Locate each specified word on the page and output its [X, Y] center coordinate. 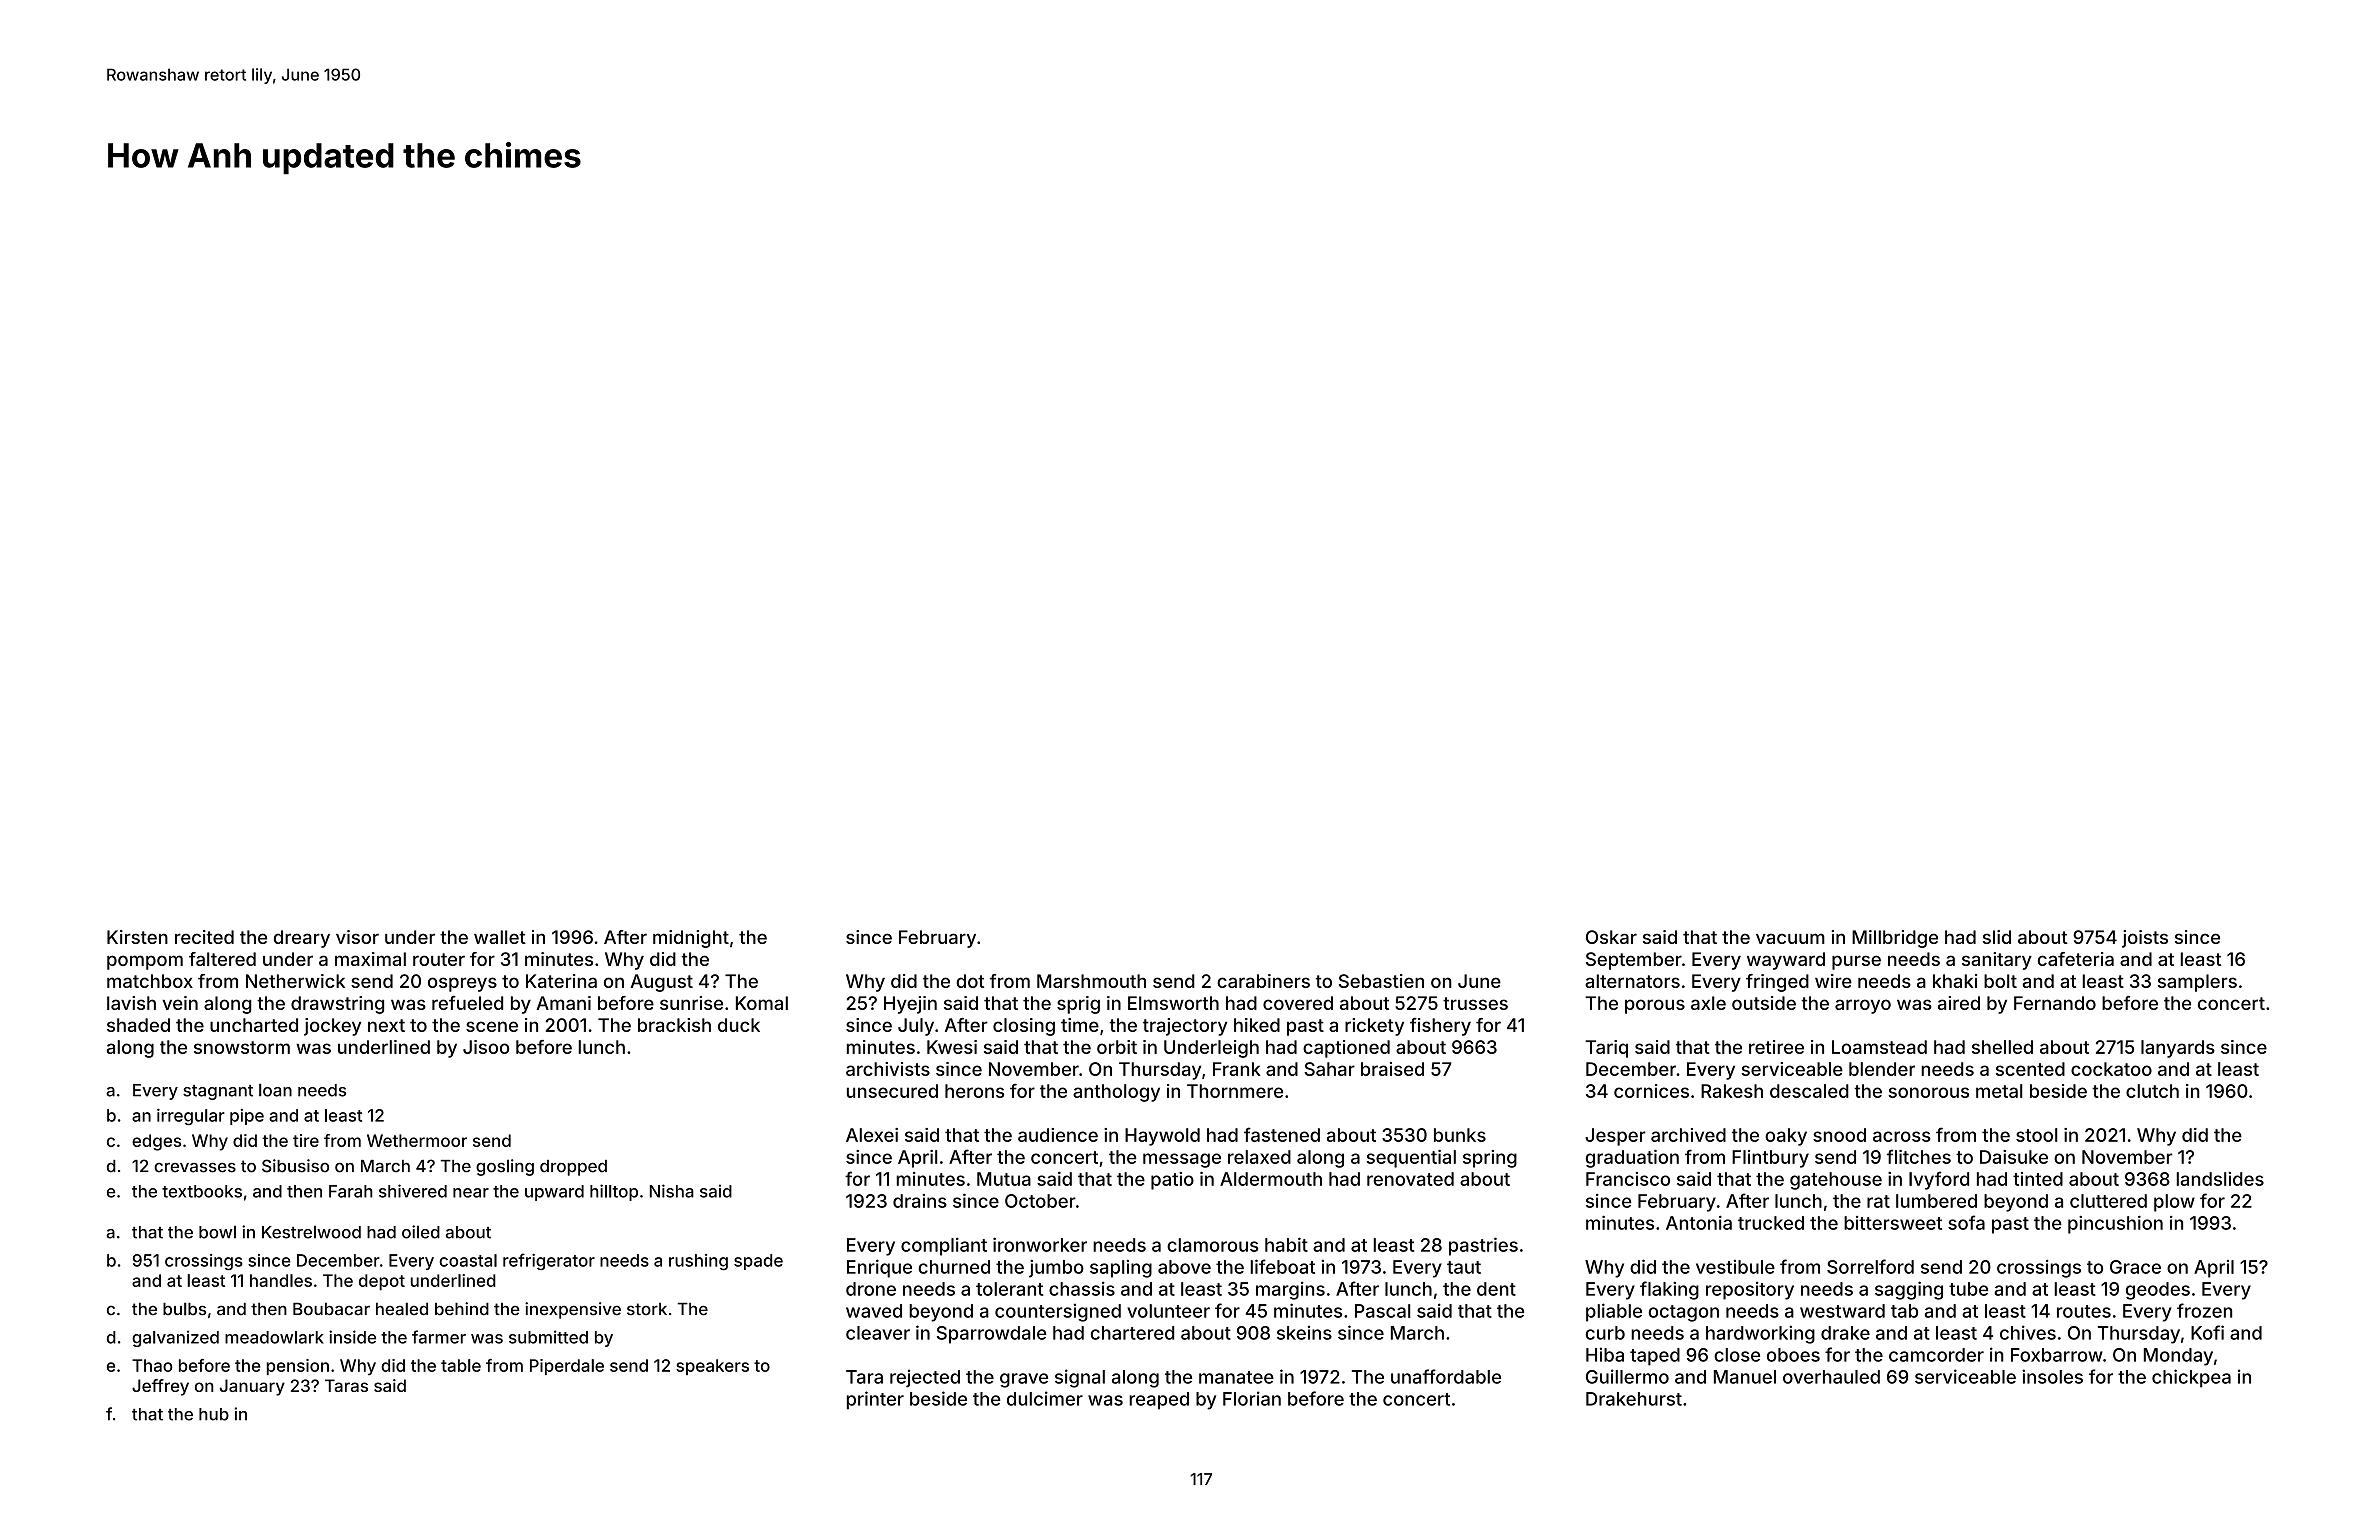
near [471, 1193]
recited [204, 937]
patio [1172, 1181]
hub [214, 1414]
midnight [691, 939]
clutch [2152, 1091]
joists [2145, 939]
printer [875, 1400]
